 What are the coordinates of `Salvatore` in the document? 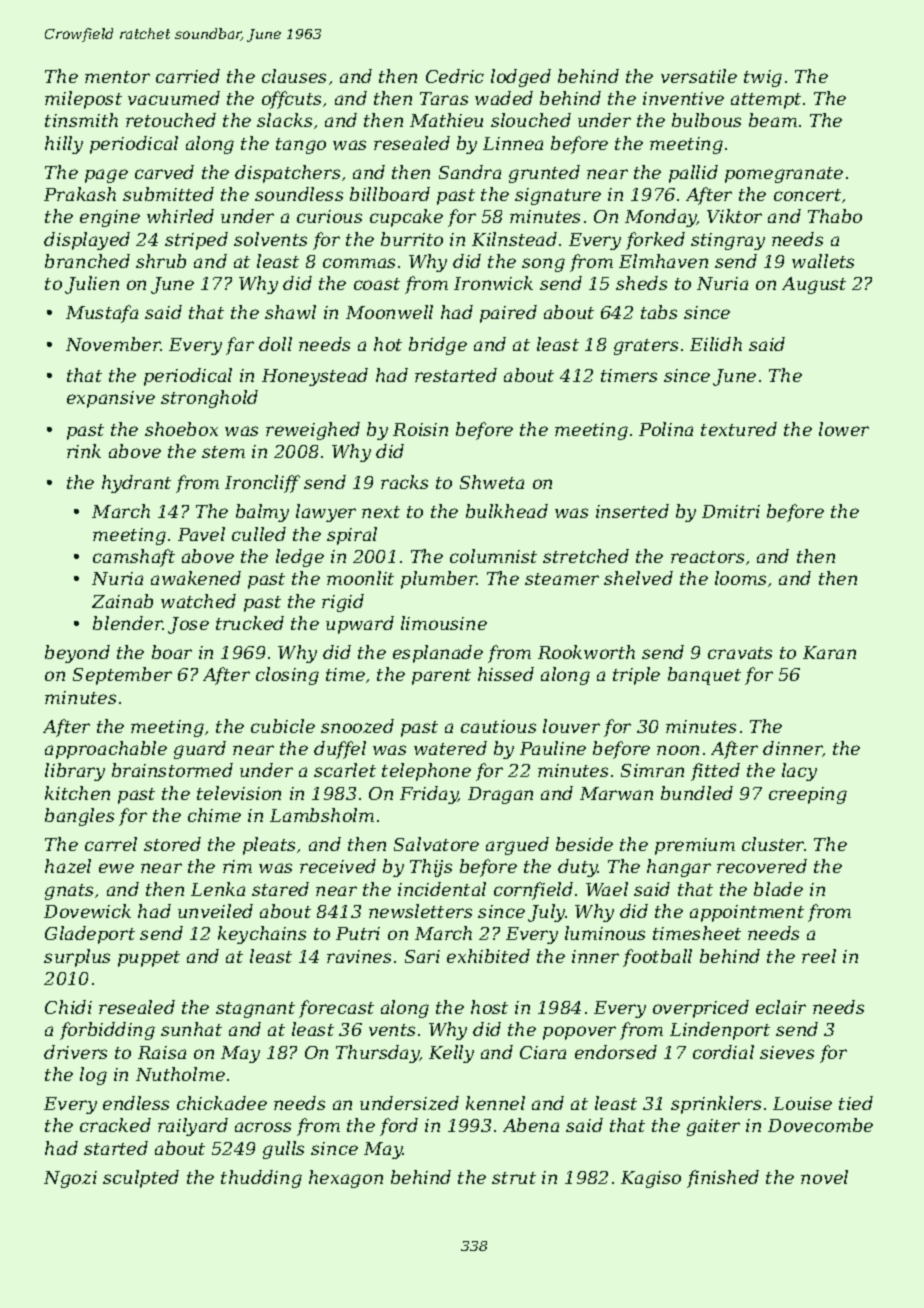 It's located at (436, 844).
